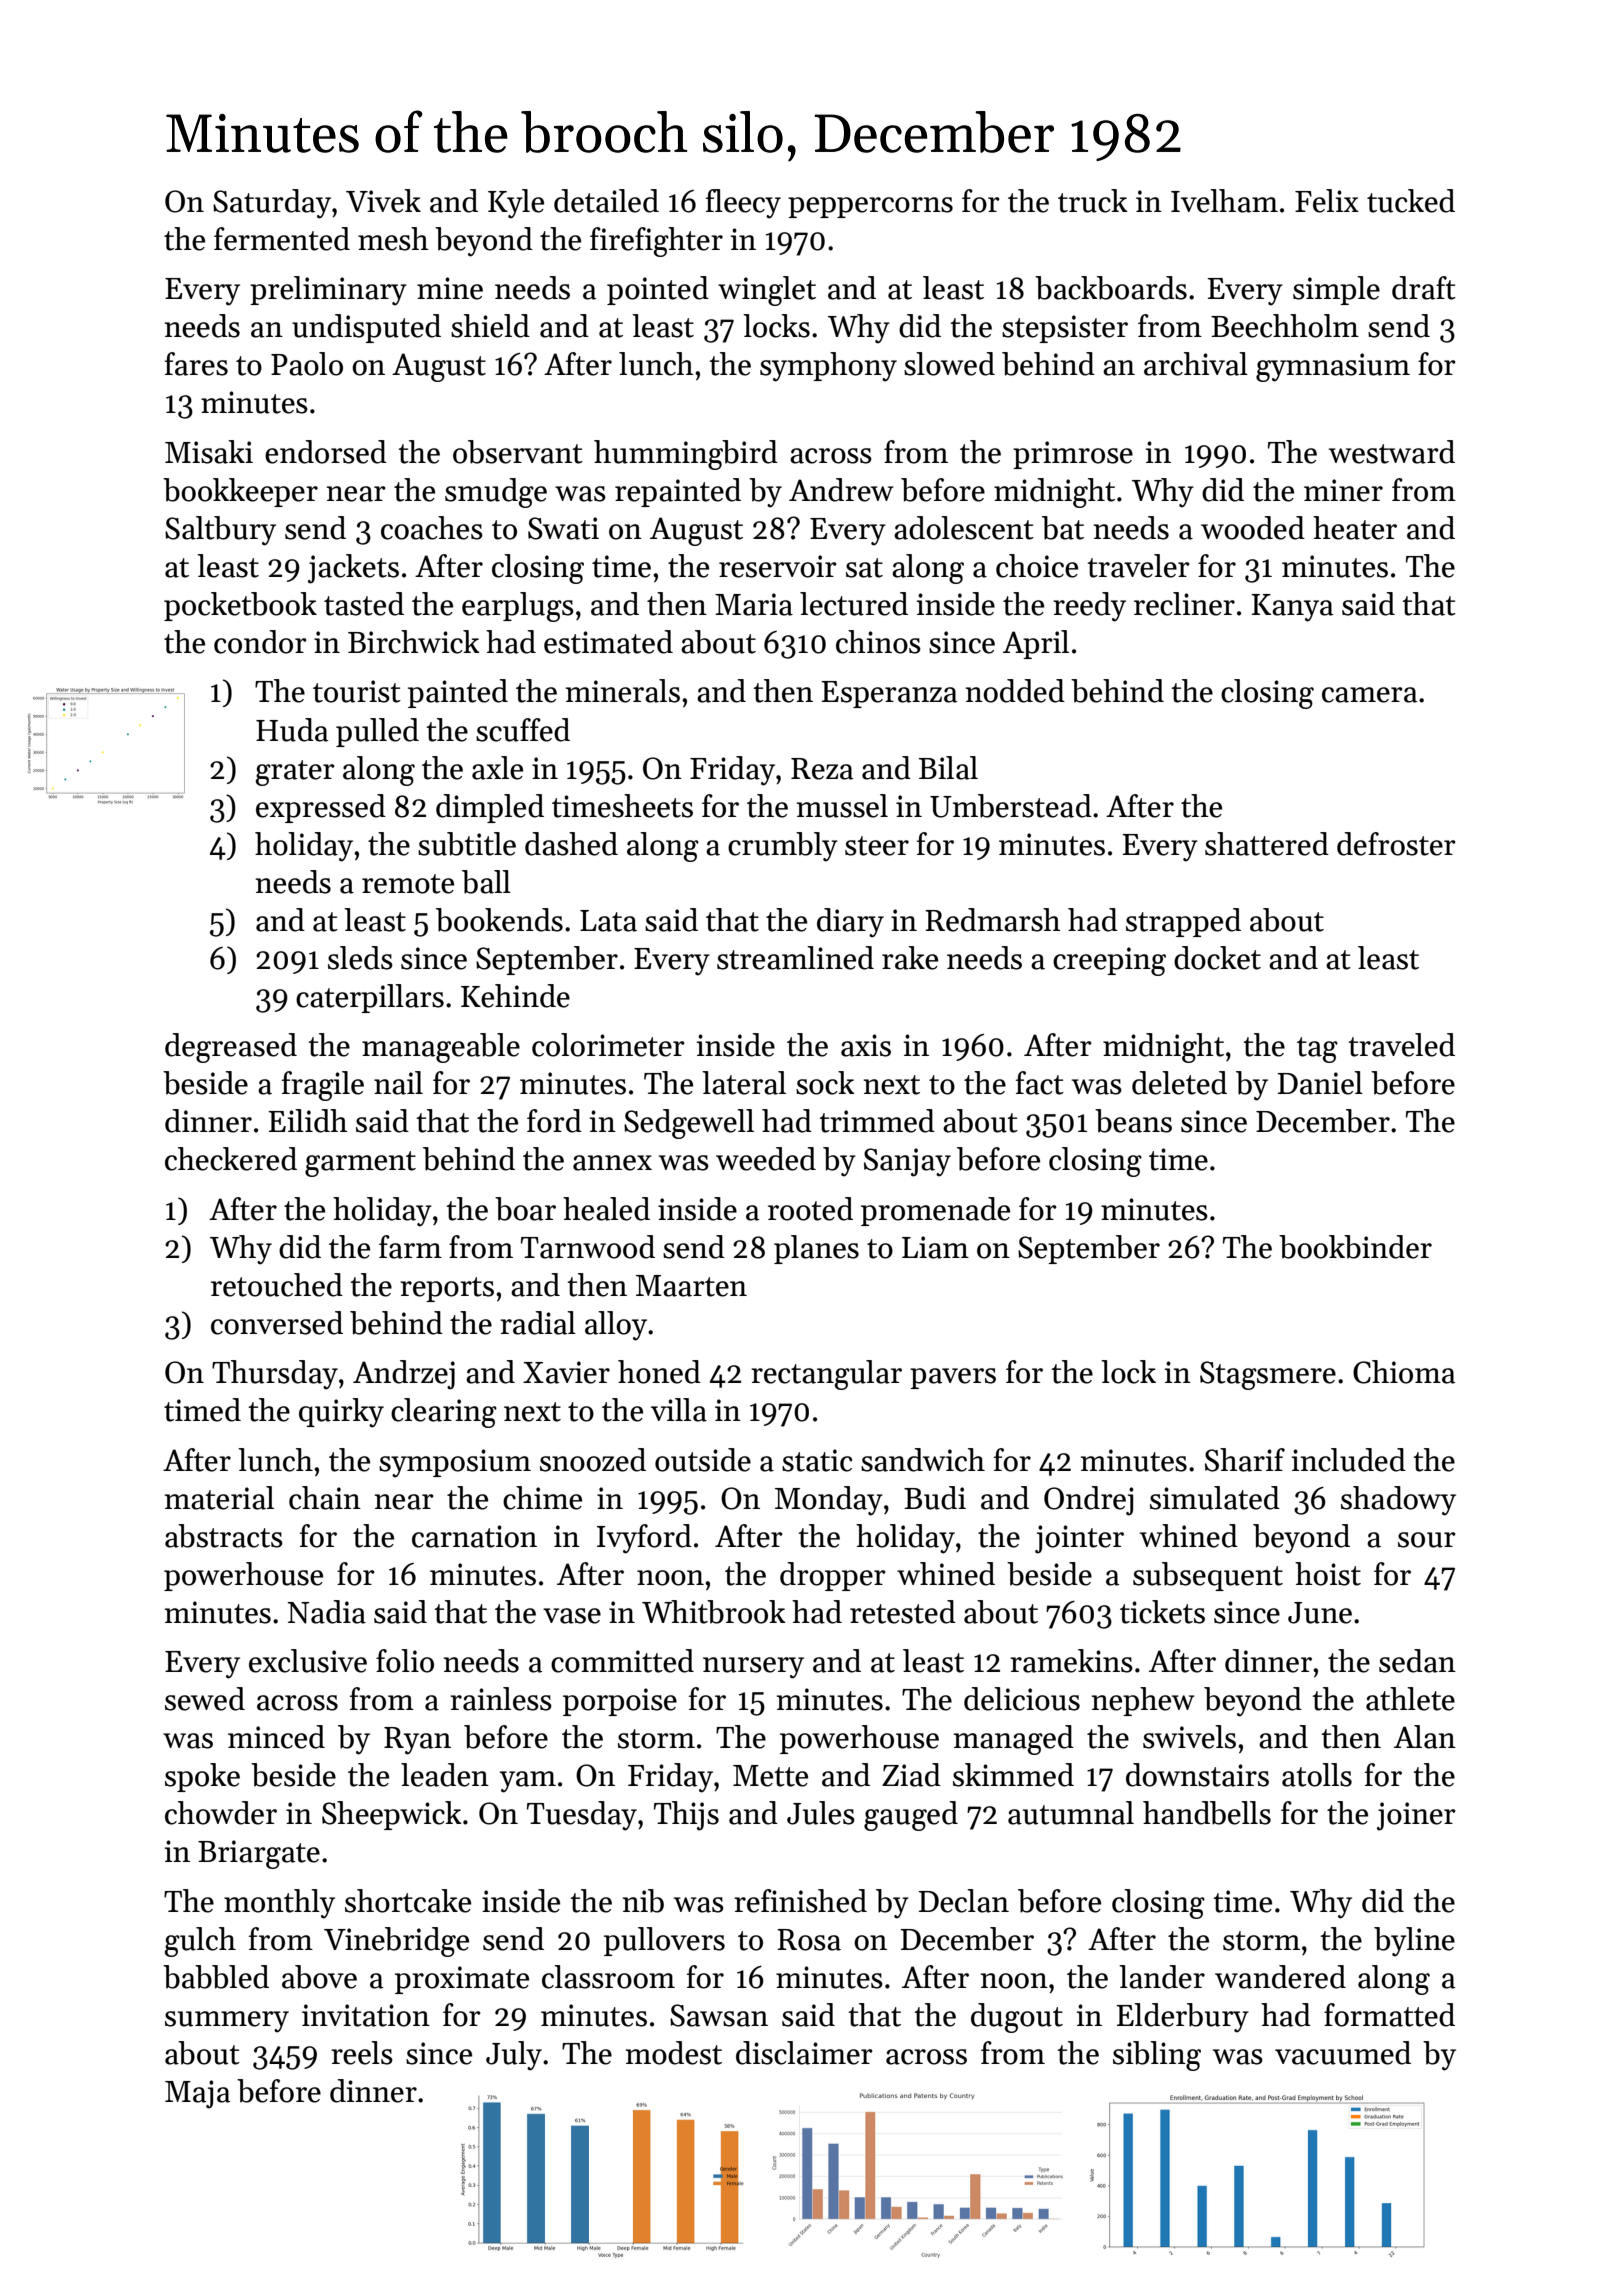 The width and height of the screenshot is (1620, 2292). What do you see at coordinates (691, 1286) in the screenshot?
I see `Maarten` at bounding box center [691, 1286].
